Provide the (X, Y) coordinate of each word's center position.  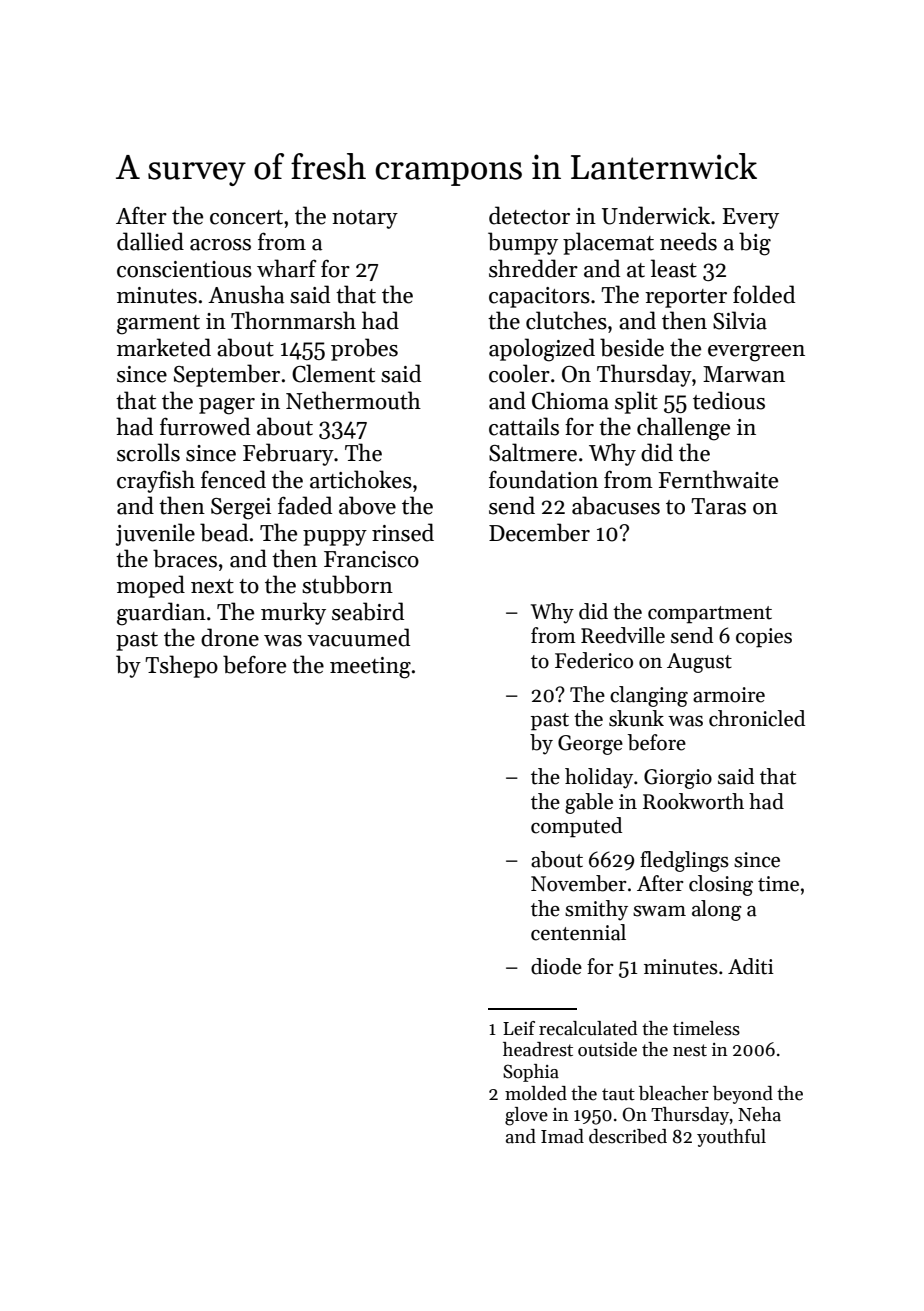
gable (589, 803)
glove (526, 1116)
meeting (370, 668)
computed (576, 827)
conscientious (184, 269)
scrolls (148, 452)
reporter (686, 298)
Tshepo (181, 666)
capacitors (539, 297)
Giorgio (678, 779)
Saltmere (533, 452)
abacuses (616, 505)
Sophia (531, 1073)
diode (556, 966)
